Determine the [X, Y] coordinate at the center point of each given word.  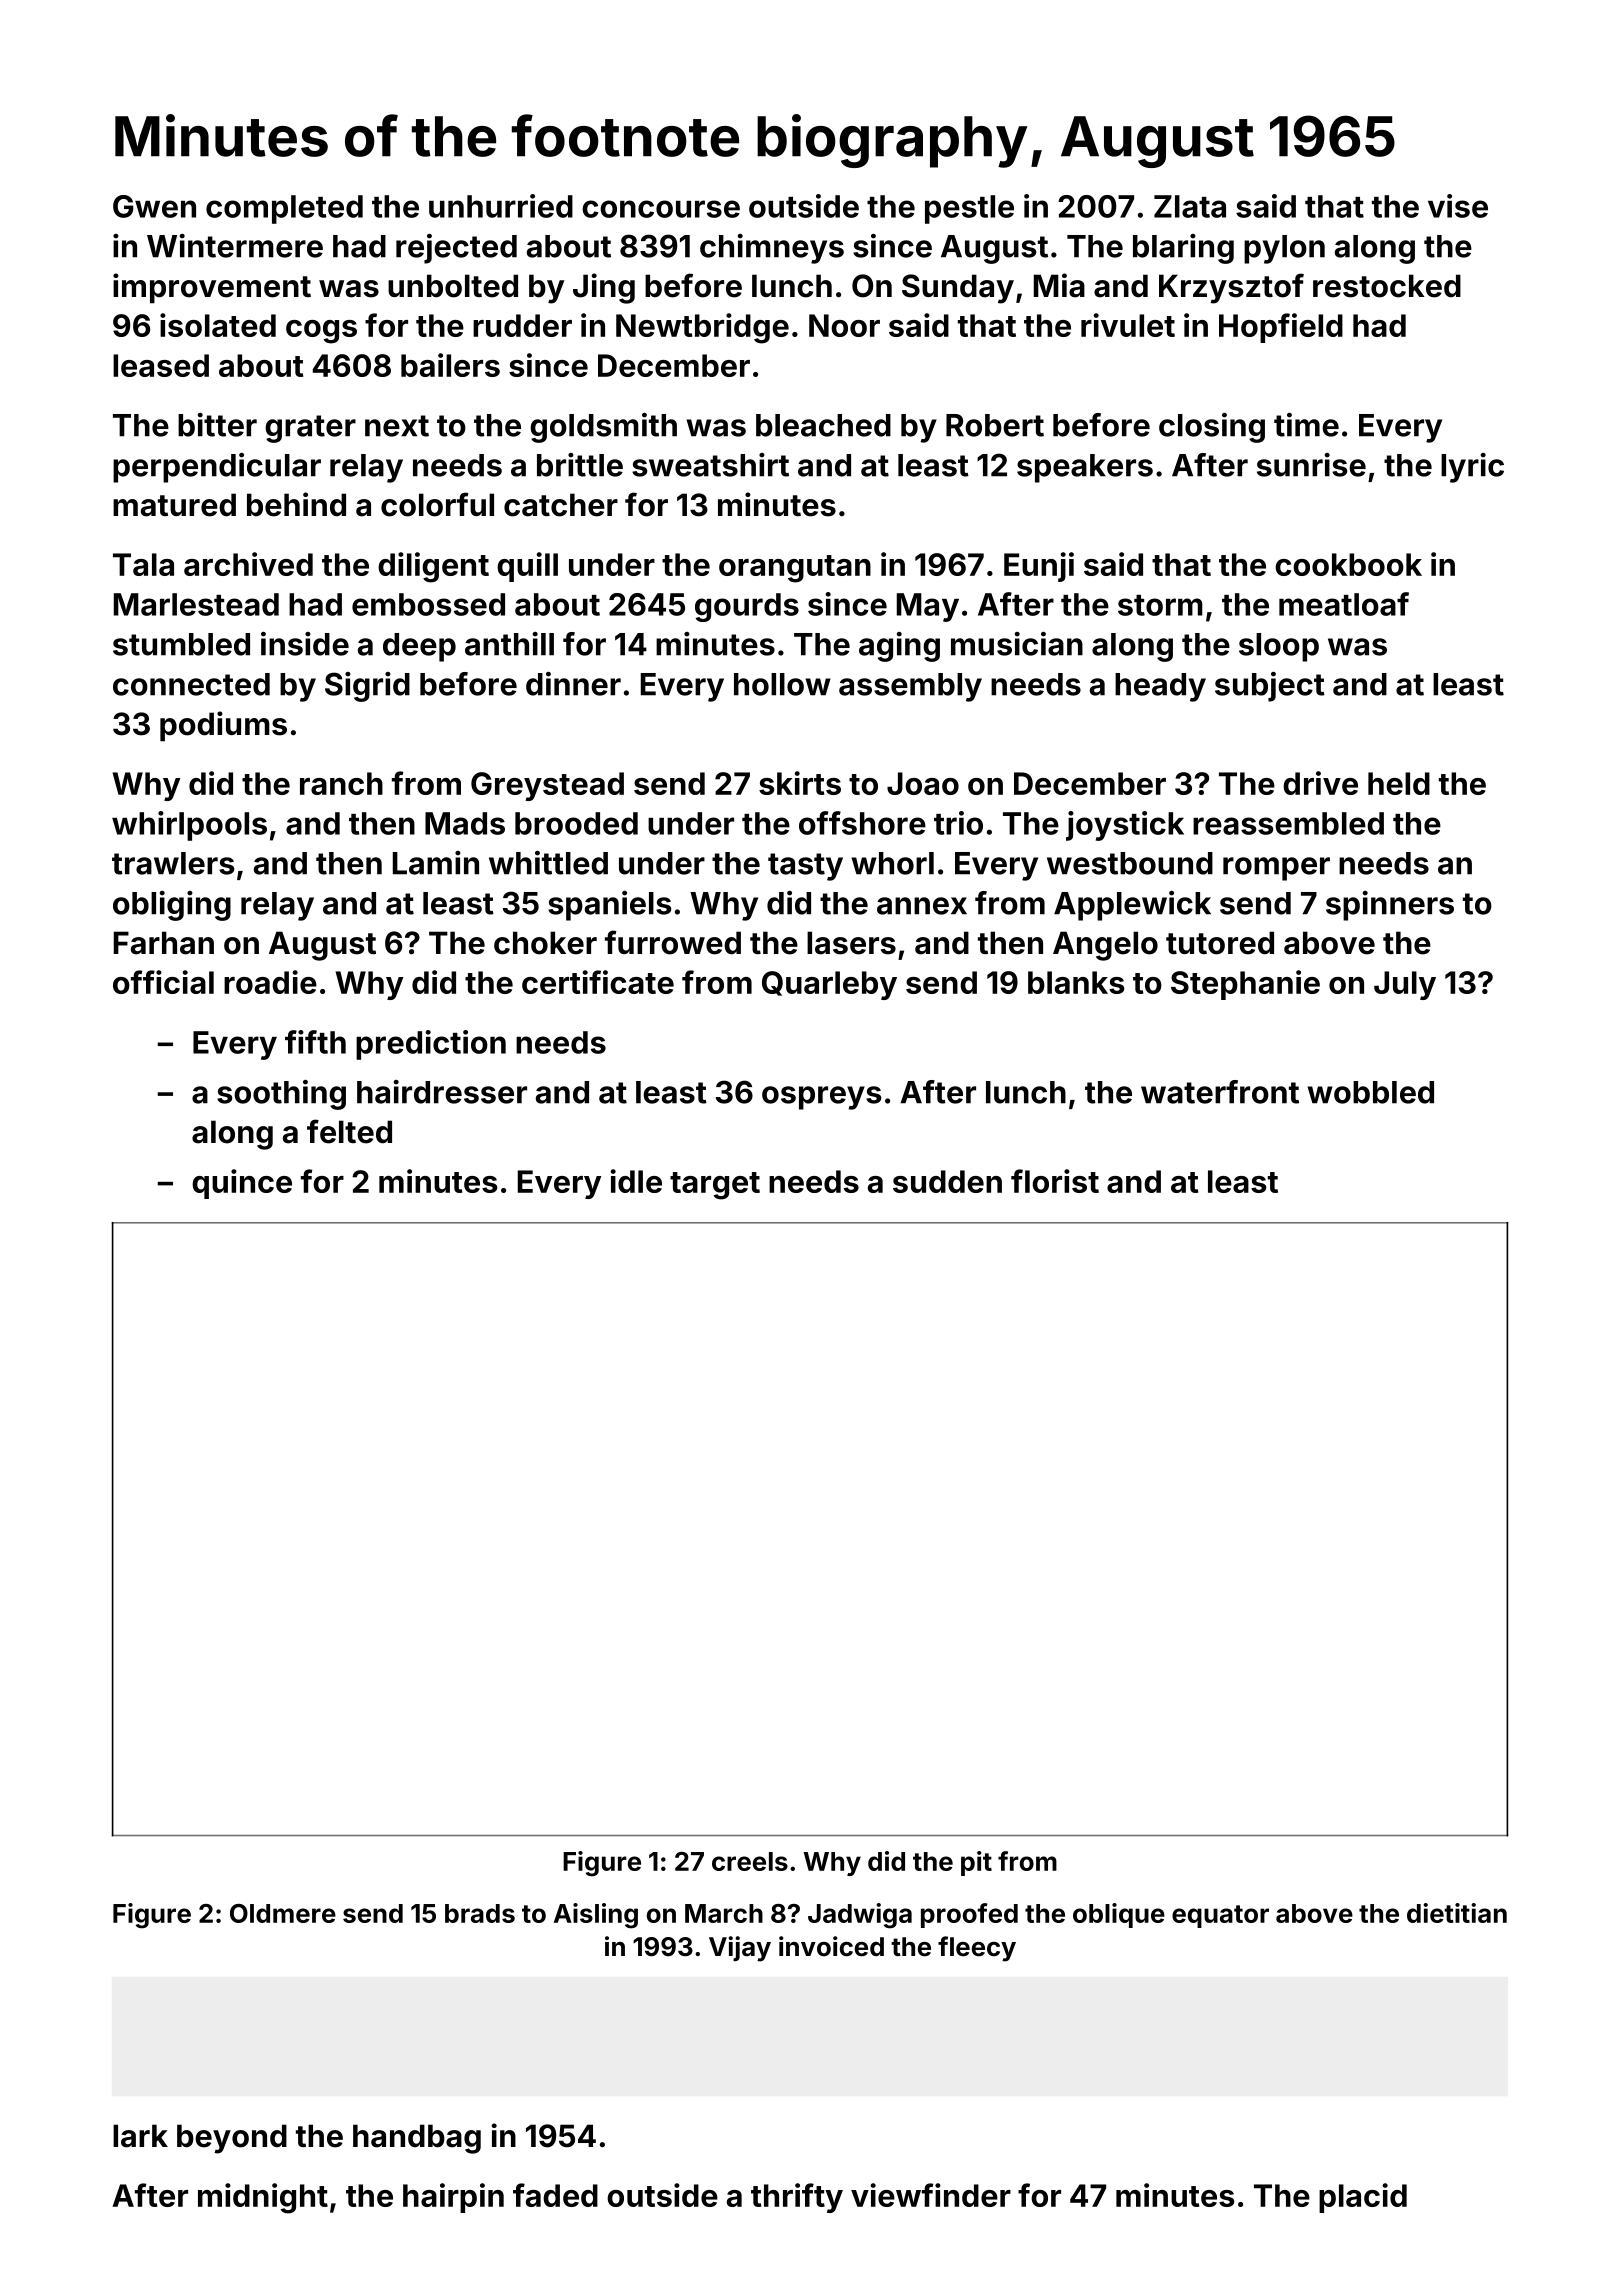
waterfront [1220, 1092]
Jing [604, 288]
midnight [263, 2198]
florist [1055, 1181]
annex [922, 906]
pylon [1284, 249]
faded [555, 2195]
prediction [431, 1045]
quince [242, 1184]
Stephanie [1245, 985]
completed [284, 209]
